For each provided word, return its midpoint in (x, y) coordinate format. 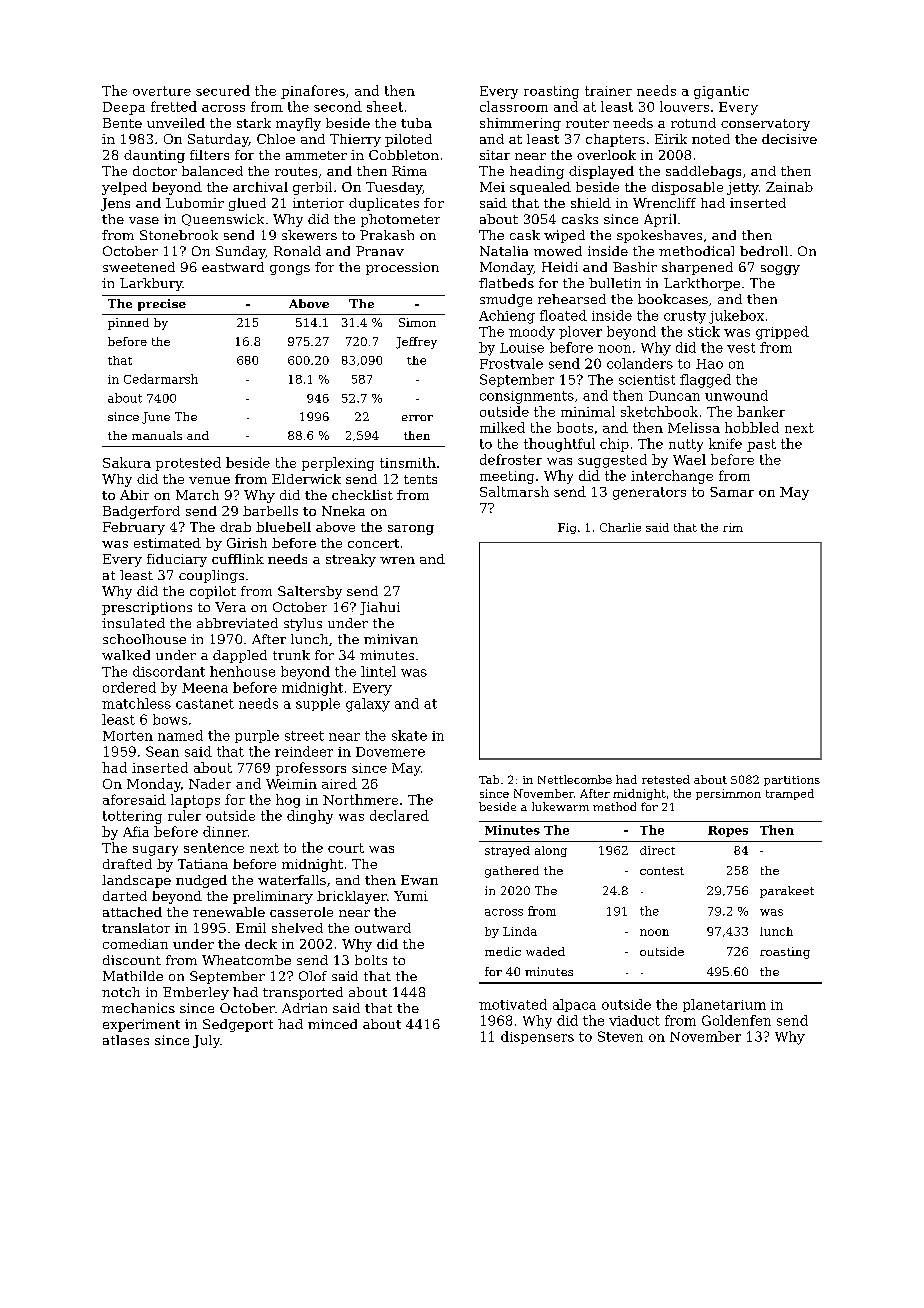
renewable (229, 912)
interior (318, 203)
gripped (782, 333)
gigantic (721, 92)
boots (575, 427)
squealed (540, 188)
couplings (211, 576)
